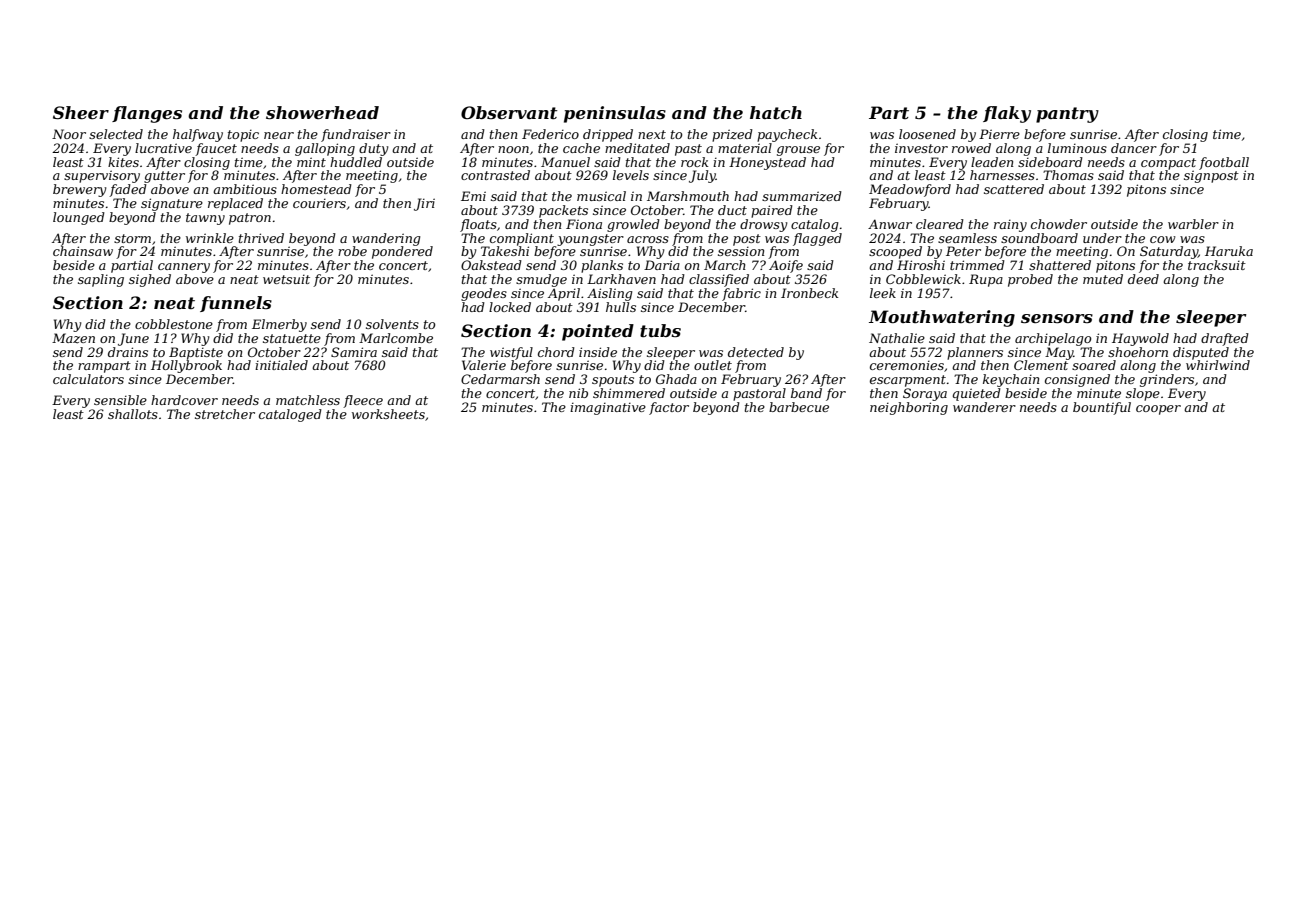 Image resolution: width=1308 pixels, height=924 pixels. What do you see at coordinates (505, 251) in the screenshot?
I see `Takeshi` at bounding box center [505, 251].
